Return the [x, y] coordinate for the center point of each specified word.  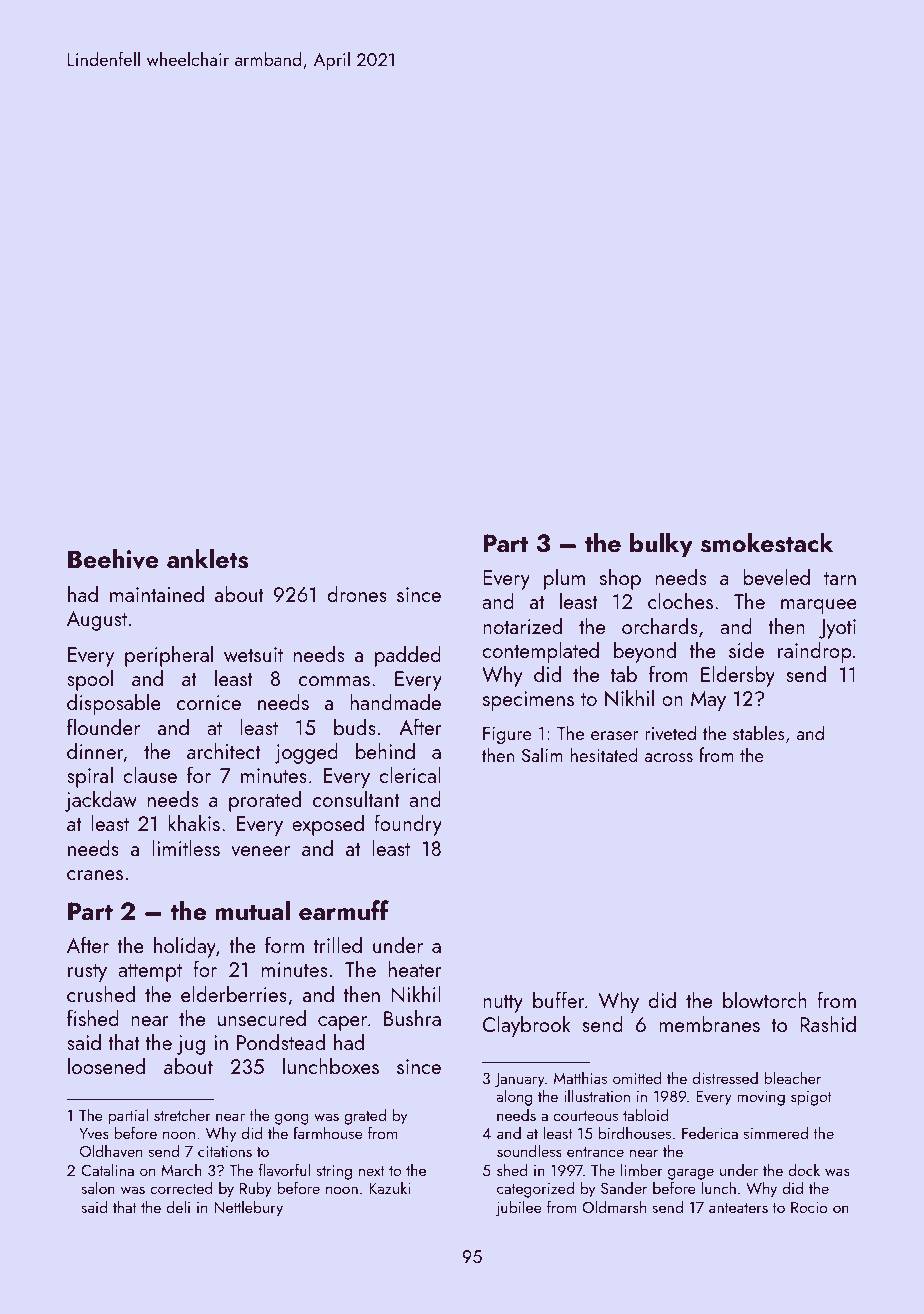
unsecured [262, 1018]
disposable [114, 704]
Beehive [113, 558]
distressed [725, 1077]
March [181, 1169]
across [669, 757]
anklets [207, 558]
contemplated [540, 652]
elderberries [234, 993]
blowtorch [765, 999]
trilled [338, 944]
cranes [95, 875]
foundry [408, 825]
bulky [661, 545]
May [708, 701]
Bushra [412, 1017]
